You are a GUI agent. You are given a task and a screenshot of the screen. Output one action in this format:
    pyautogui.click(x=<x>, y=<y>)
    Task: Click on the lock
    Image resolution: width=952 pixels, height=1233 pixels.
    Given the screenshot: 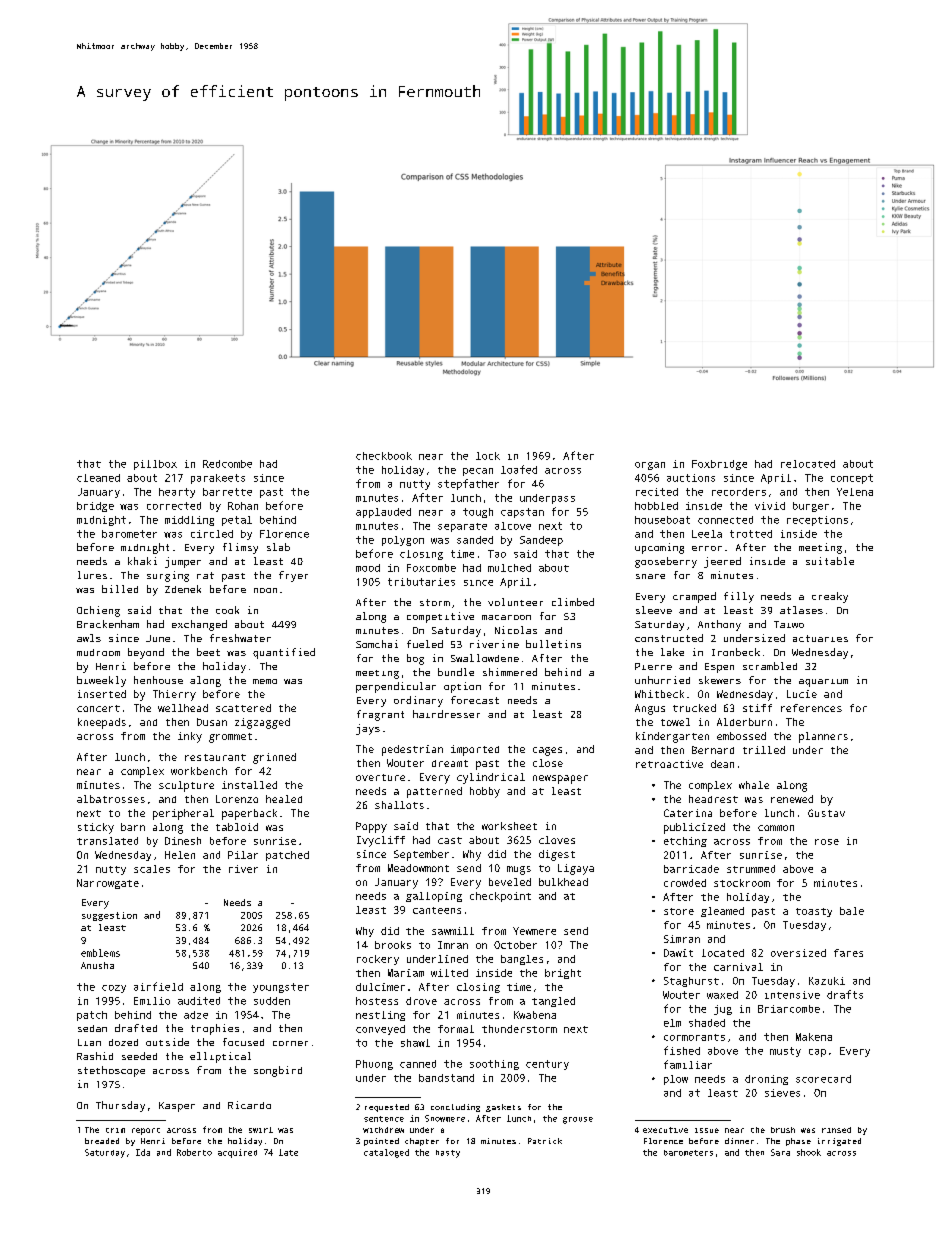 What is the action you would take?
    pyautogui.click(x=488, y=456)
